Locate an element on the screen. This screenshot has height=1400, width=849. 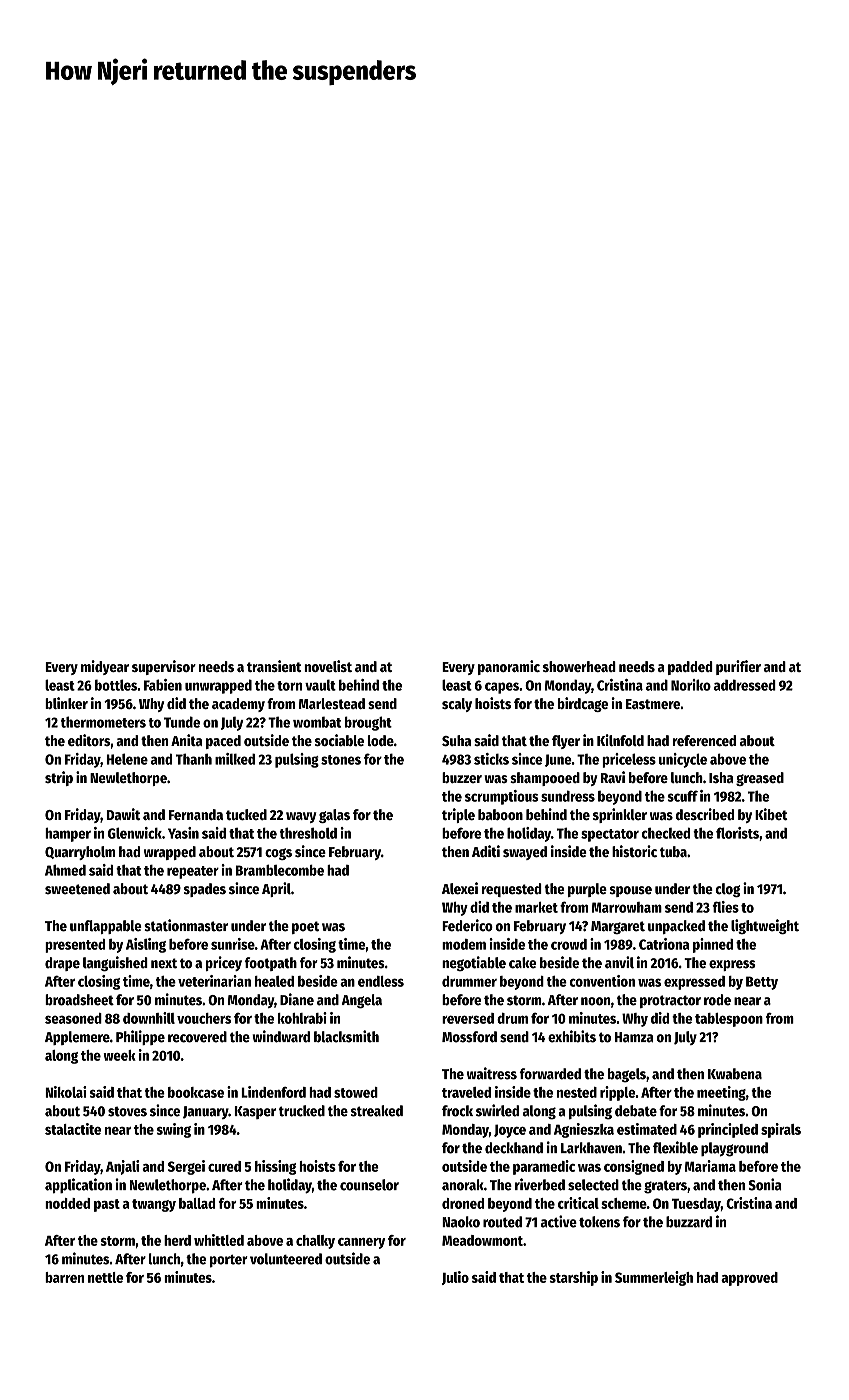
purifier is located at coordinates (738, 667).
